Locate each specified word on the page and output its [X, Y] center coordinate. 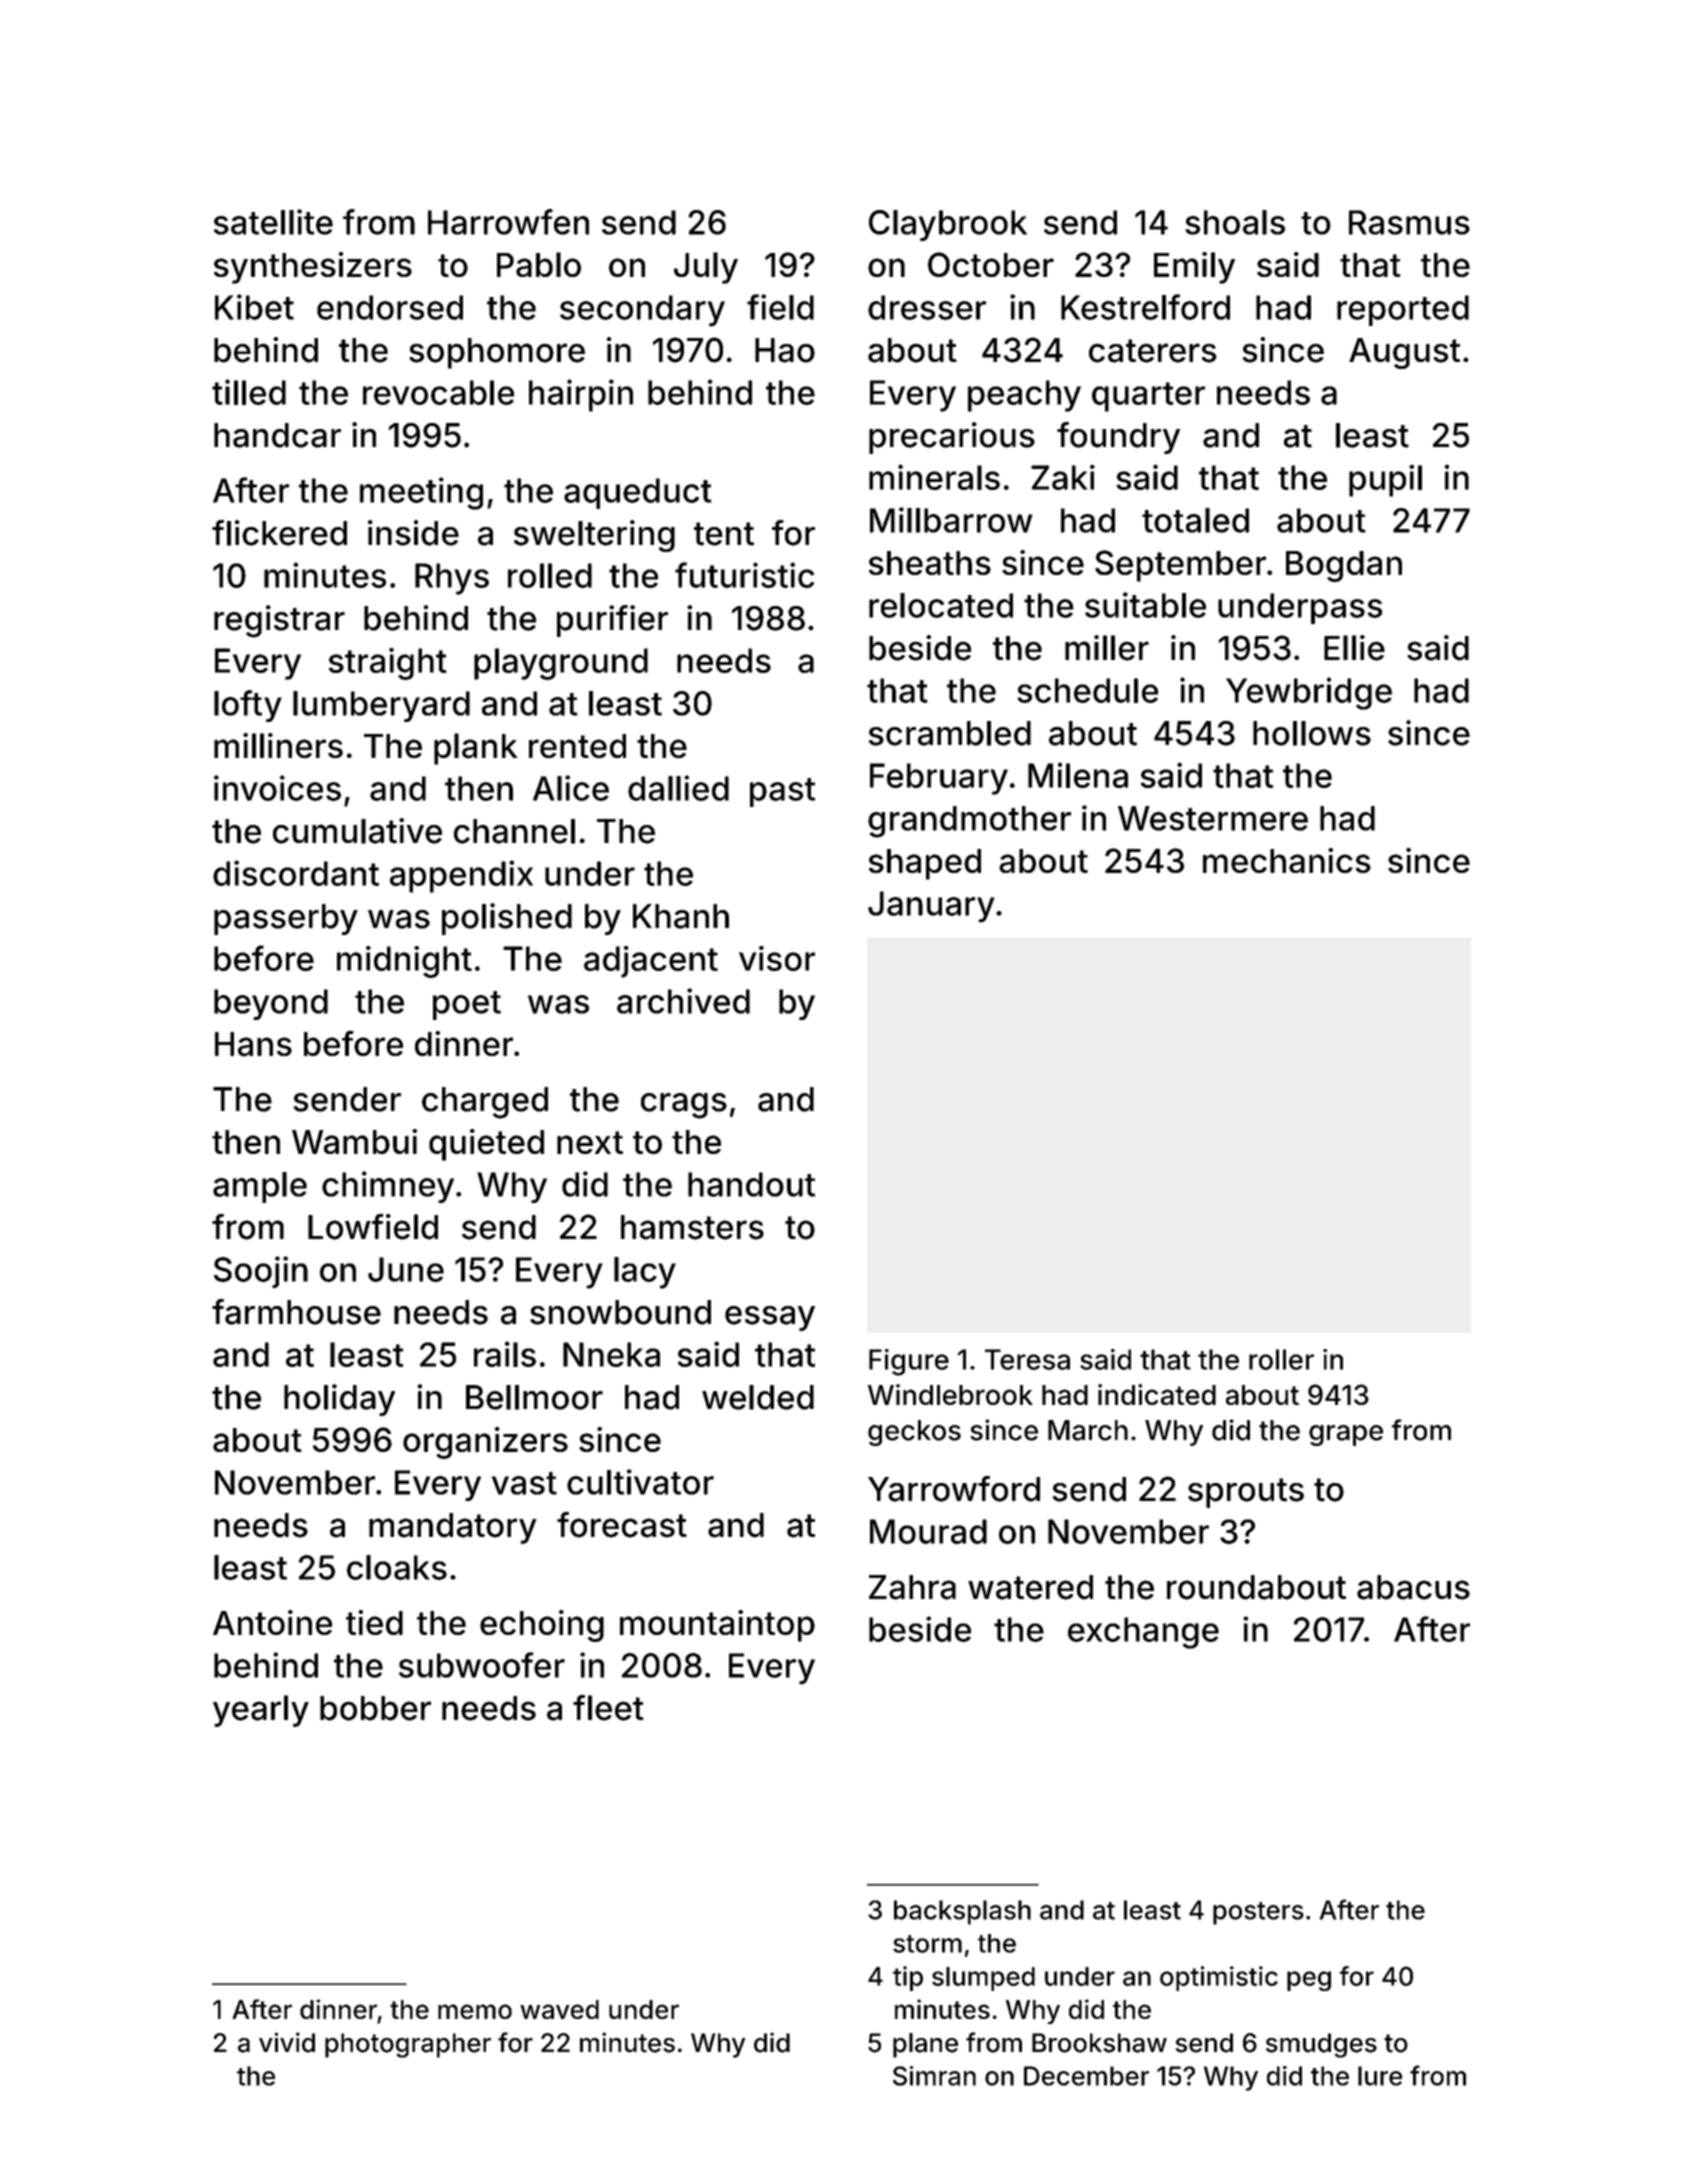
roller [1281, 1359]
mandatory [453, 1528]
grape [1346, 1435]
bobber [375, 1708]
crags [684, 1106]
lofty [248, 706]
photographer [408, 2045]
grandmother [969, 822]
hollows [1312, 733]
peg [1309, 1981]
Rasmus [1409, 222]
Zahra [912, 1587]
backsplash [962, 1912]
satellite [273, 222]
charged [485, 1103]
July [706, 268]
